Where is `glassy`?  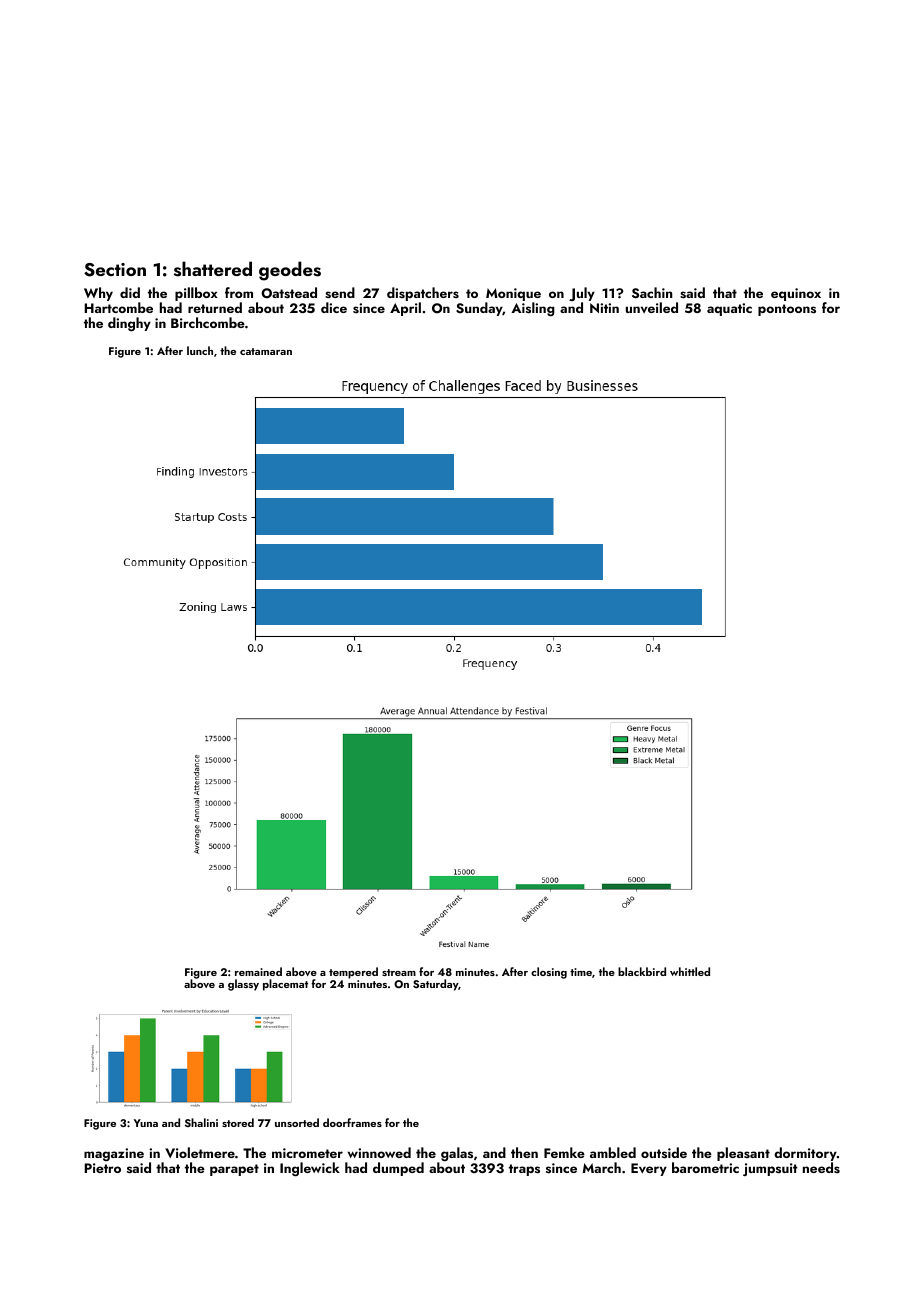
glassy is located at coordinates (243, 985).
